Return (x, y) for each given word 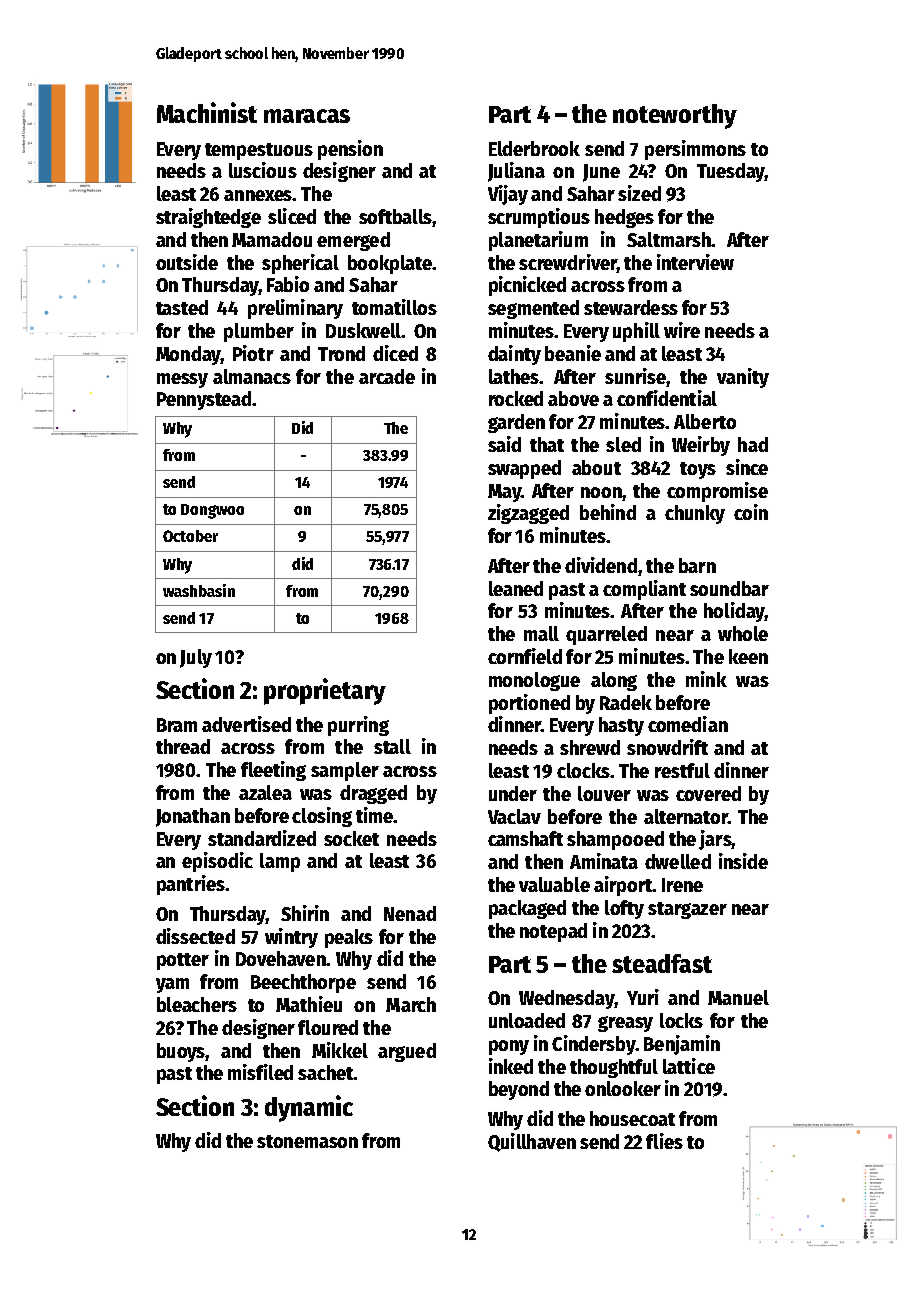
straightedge (208, 218)
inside (743, 861)
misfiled (260, 1072)
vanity (743, 378)
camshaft (525, 838)
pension (350, 150)
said (504, 444)
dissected (195, 936)
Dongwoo (212, 511)
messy (182, 380)
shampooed (615, 840)
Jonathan (193, 817)
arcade (387, 376)
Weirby (701, 446)
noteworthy (675, 116)
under (513, 793)
